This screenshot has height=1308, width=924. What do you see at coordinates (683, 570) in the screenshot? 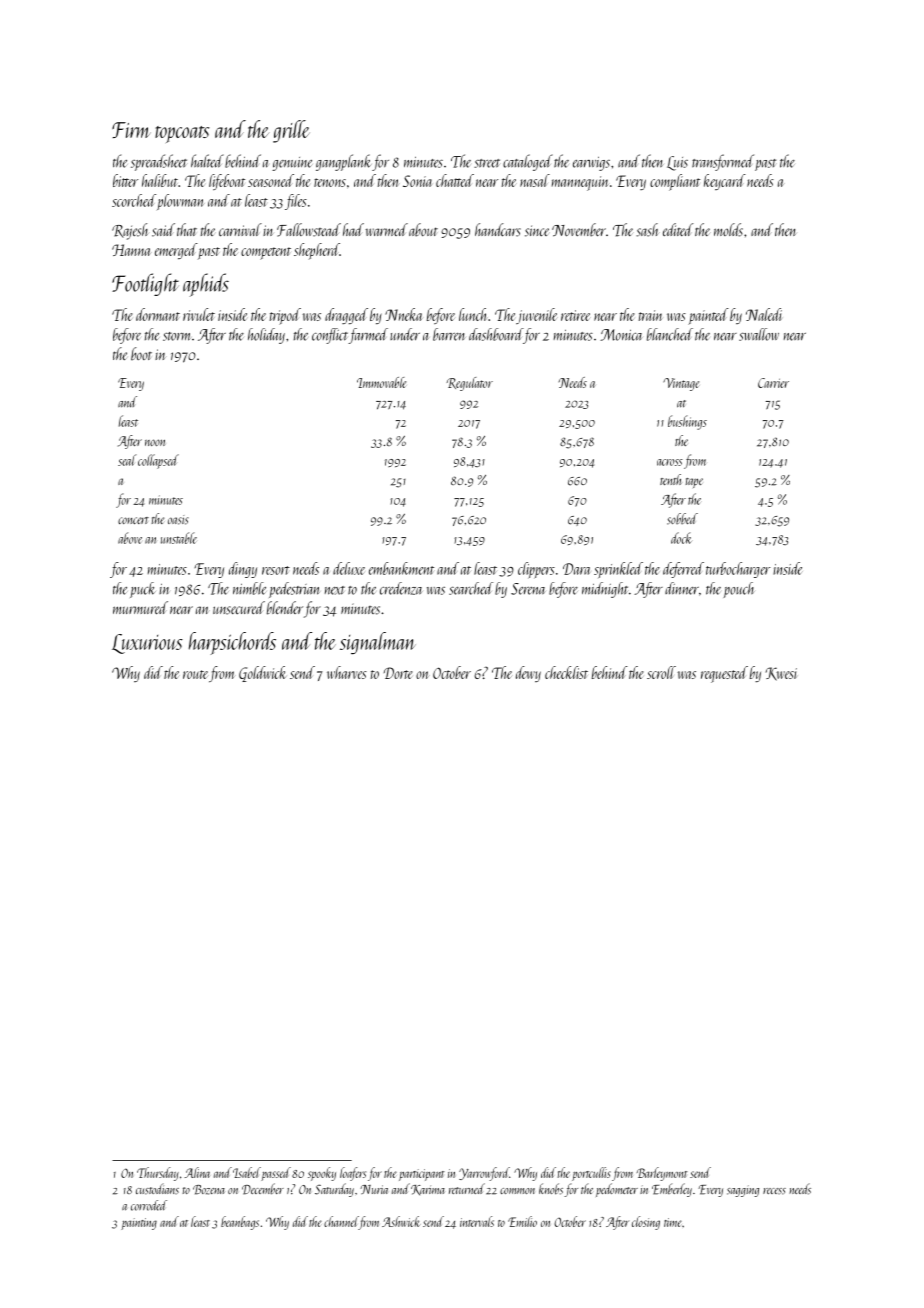
I see `deferred` at bounding box center [683, 570].
